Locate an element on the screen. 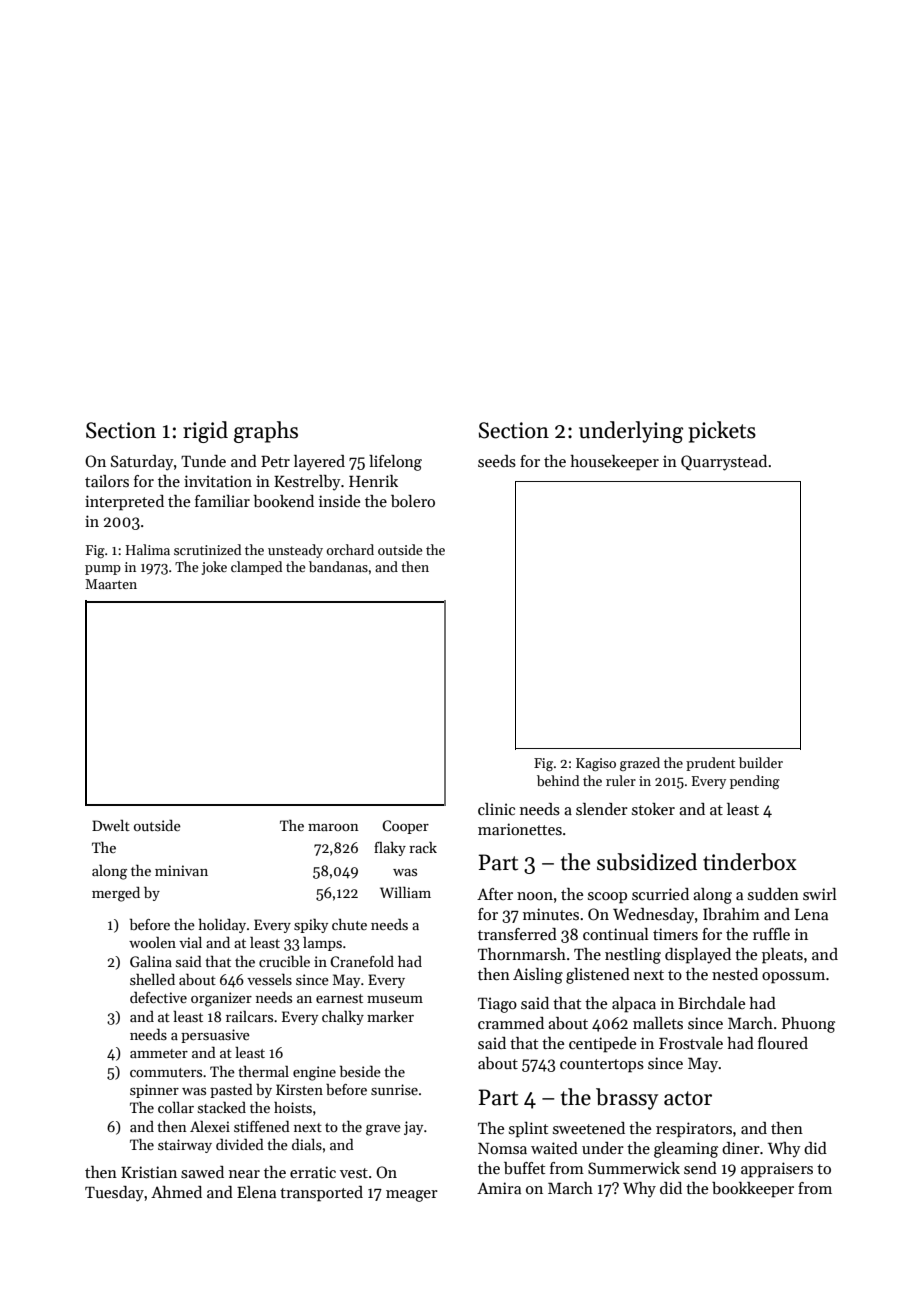 Image resolution: width=924 pixels, height=1308 pixels. sunrise is located at coordinates (394, 1089).
